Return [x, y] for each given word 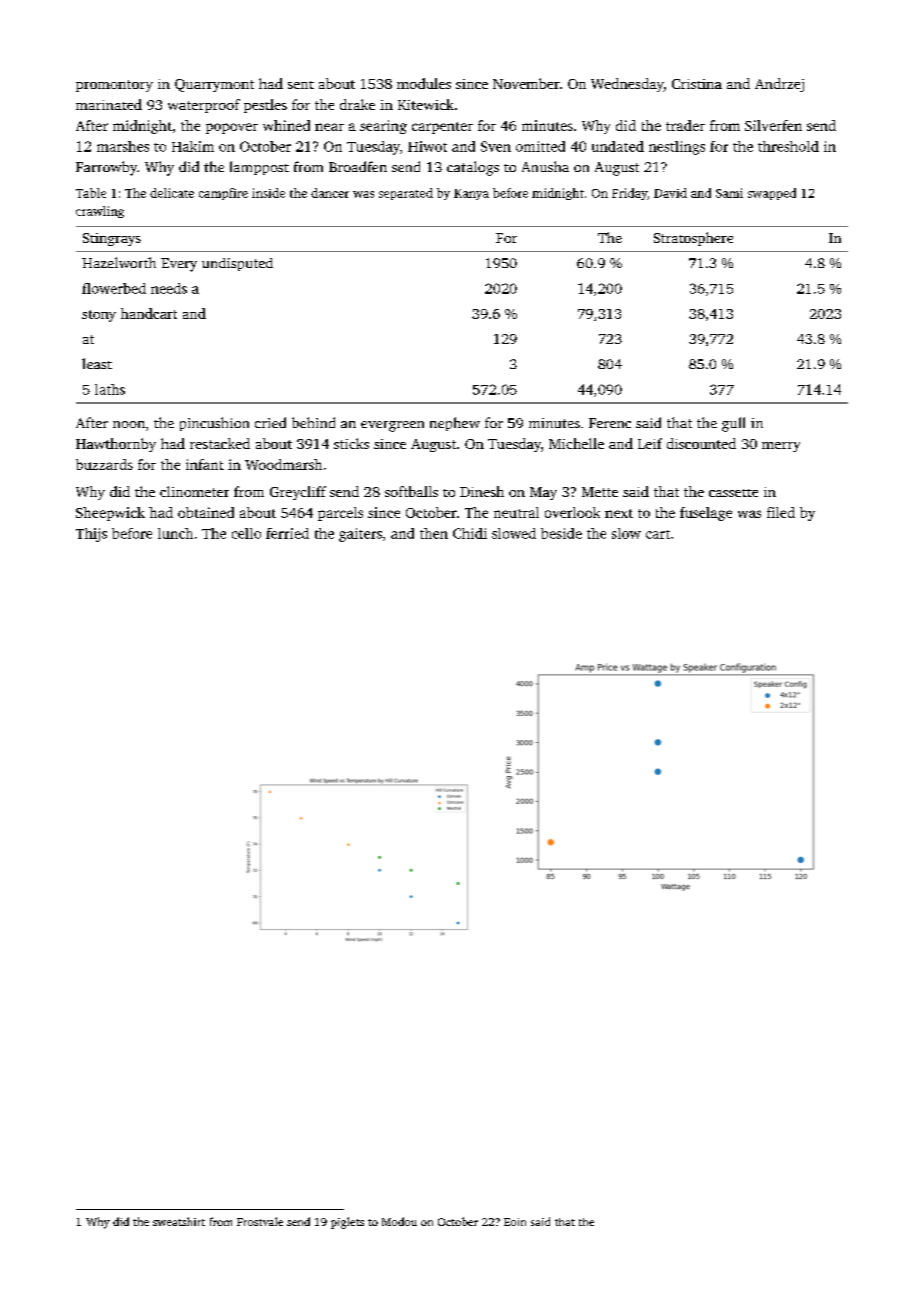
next [619, 513]
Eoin [515, 1222]
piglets [347, 1223]
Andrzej [779, 85]
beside [561, 533]
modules [424, 83]
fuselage [706, 514]
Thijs [91, 535]
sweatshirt [179, 1221]
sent [301, 85]
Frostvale [260, 1221]
